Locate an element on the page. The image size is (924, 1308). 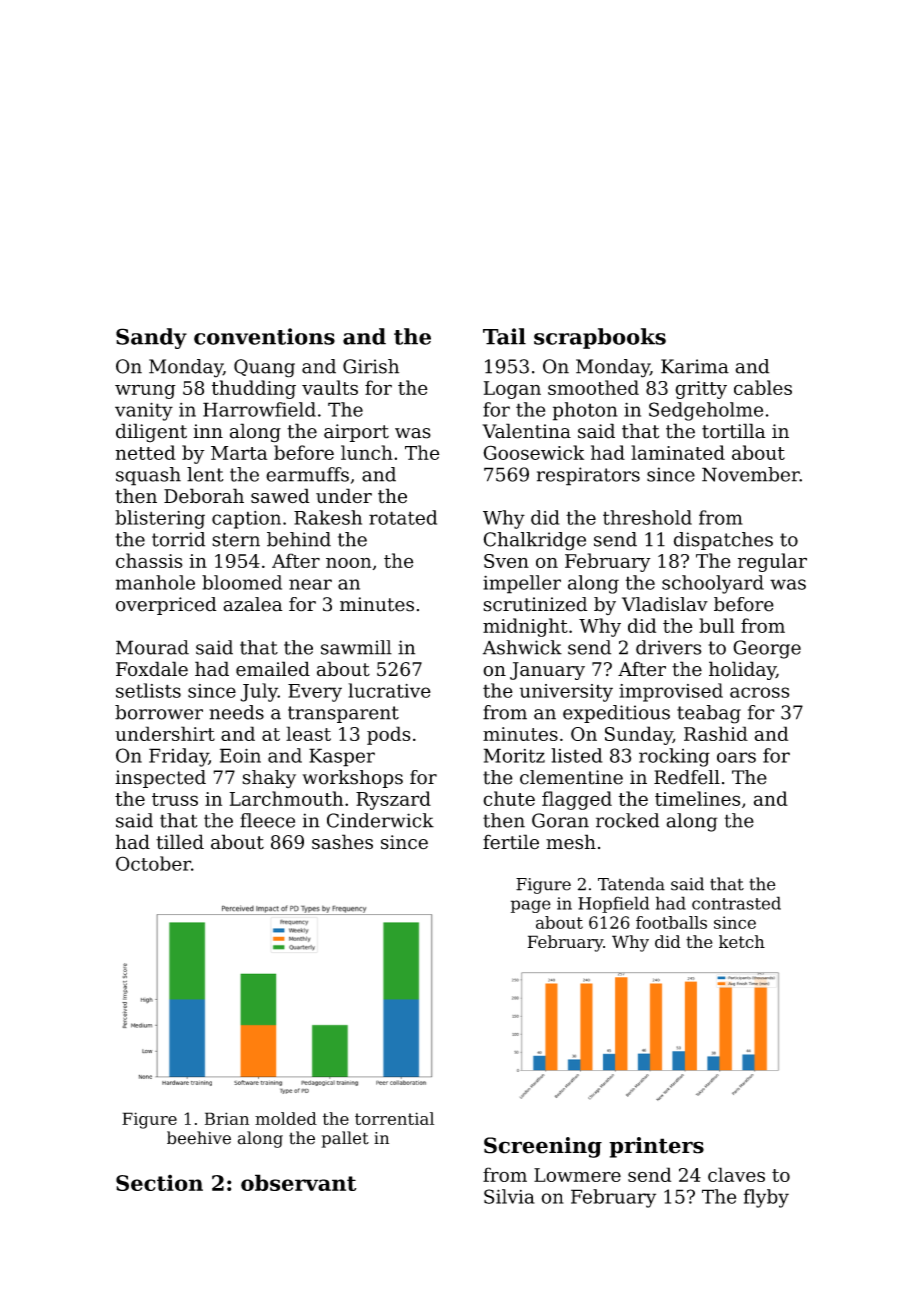
Tail is located at coordinates (504, 336).
